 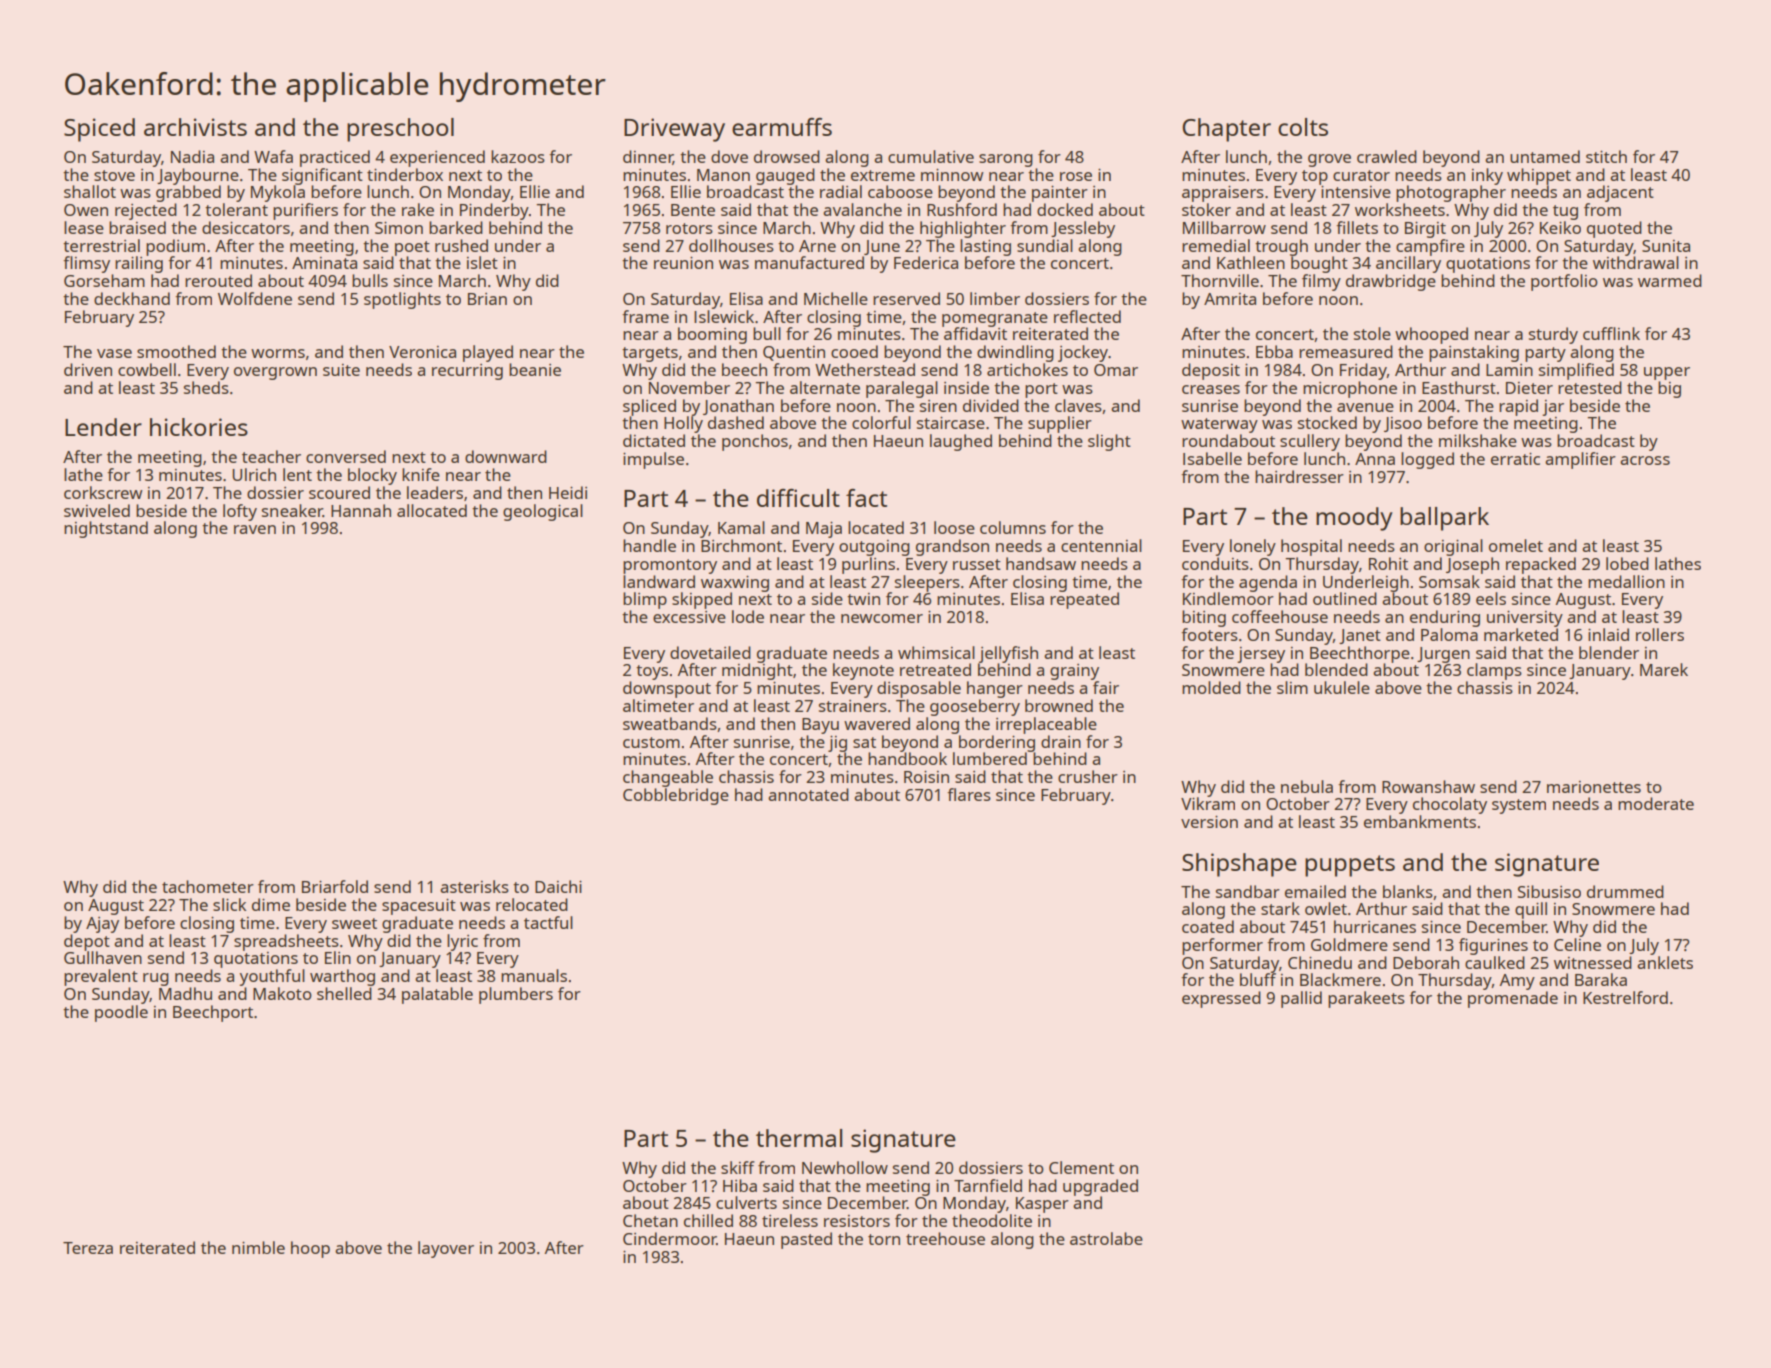 What do you see at coordinates (208, 886) in the document?
I see `tachometer` at bounding box center [208, 886].
